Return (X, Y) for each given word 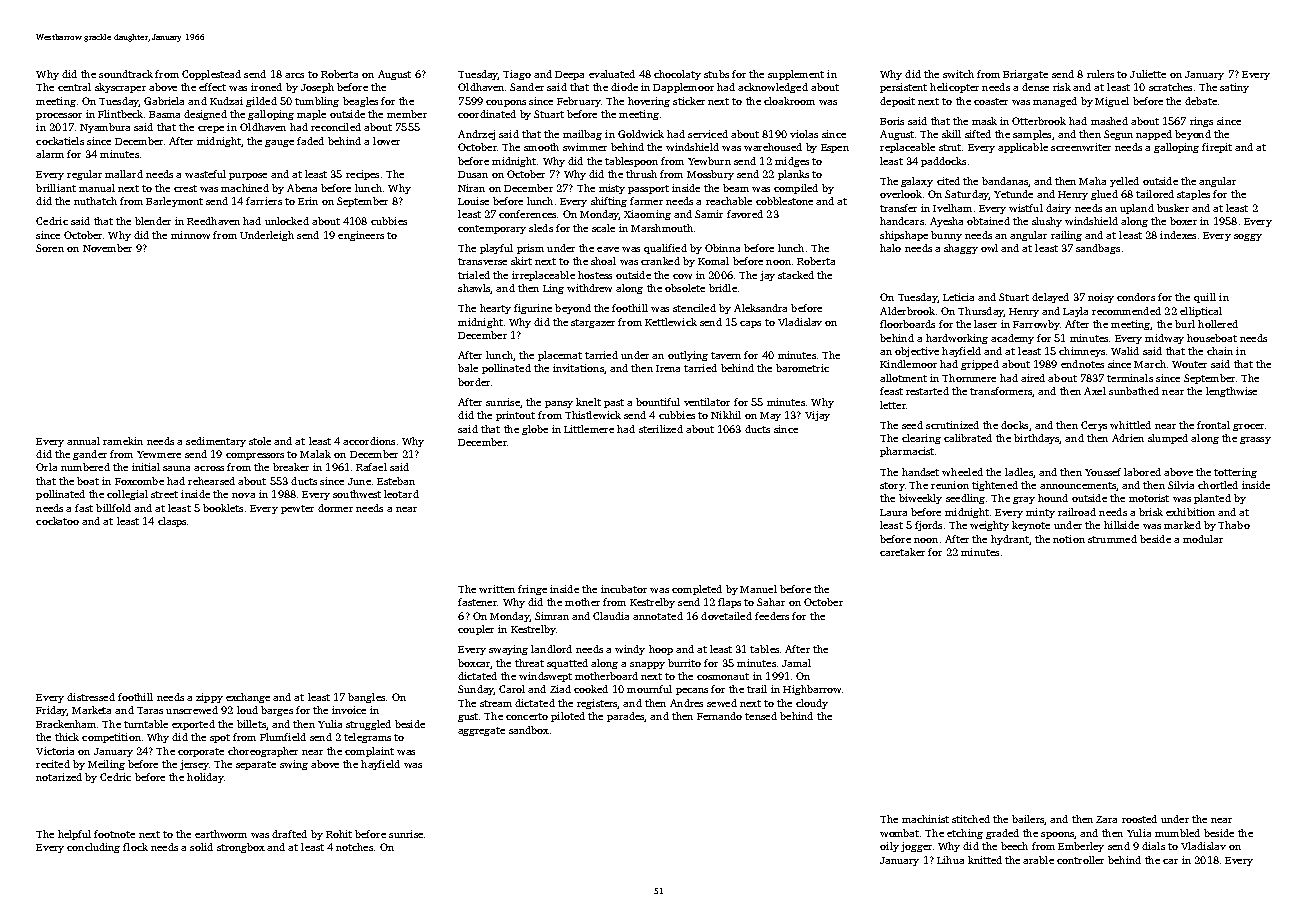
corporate (201, 752)
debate (1201, 101)
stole (260, 441)
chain (1220, 351)
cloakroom (789, 101)
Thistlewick (593, 415)
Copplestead (211, 75)
